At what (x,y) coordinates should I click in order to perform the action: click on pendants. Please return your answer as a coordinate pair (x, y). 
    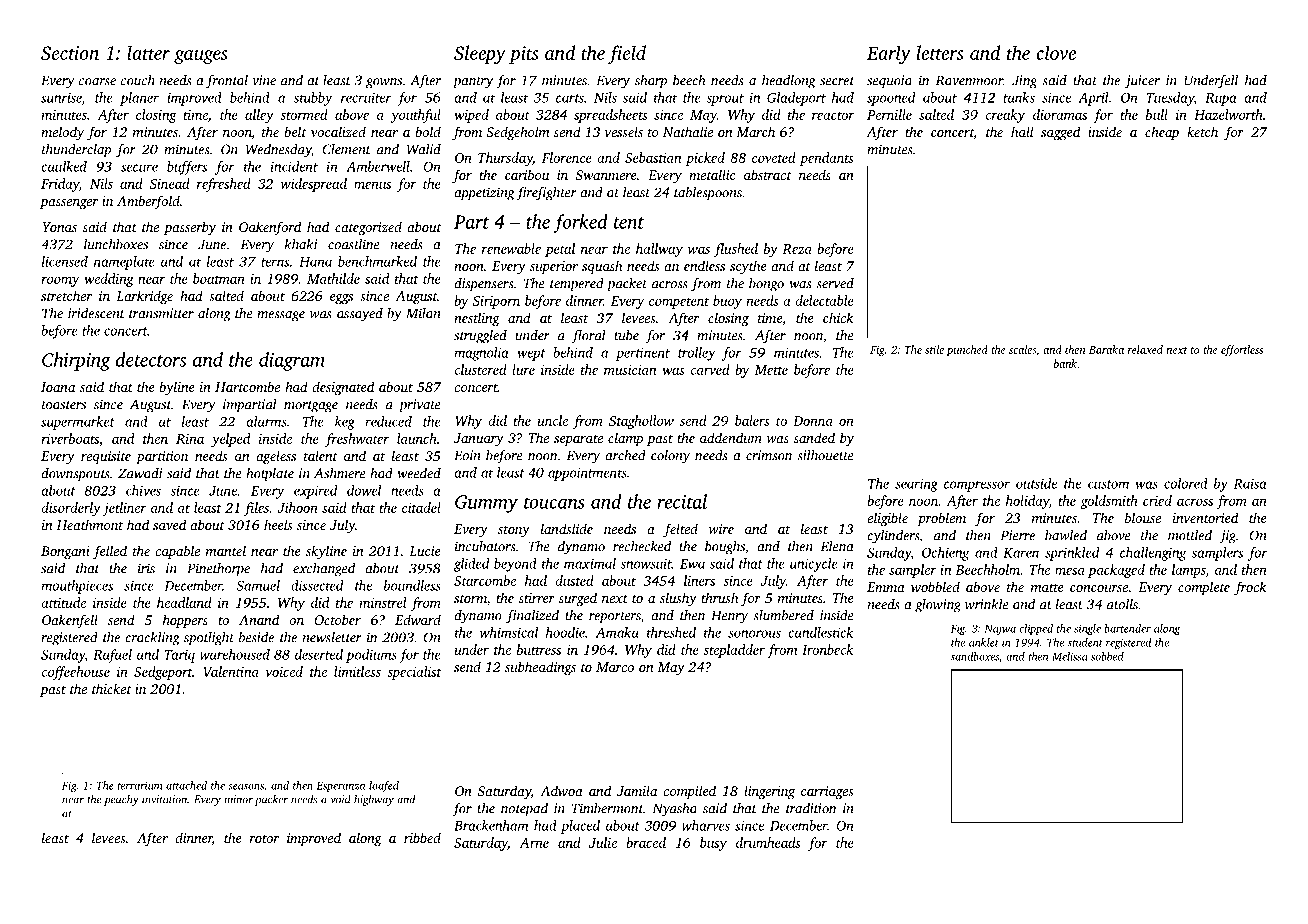
    Looking at the image, I should click on (826, 159).
